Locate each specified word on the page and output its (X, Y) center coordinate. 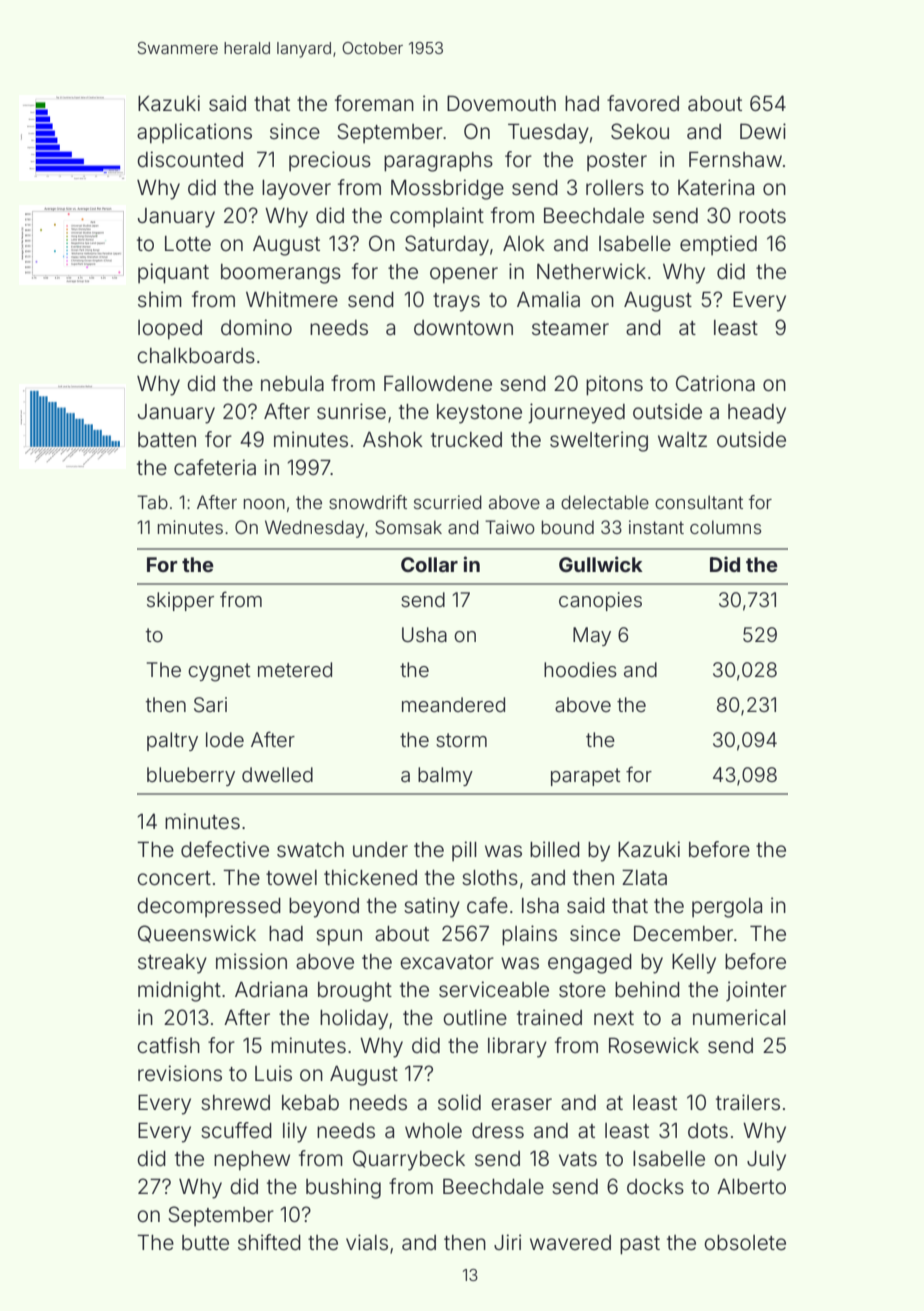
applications (194, 133)
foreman (374, 103)
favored (643, 103)
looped (170, 330)
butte (205, 1243)
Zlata (644, 877)
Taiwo (510, 527)
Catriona (715, 383)
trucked (466, 440)
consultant (699, 502)
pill (464, 851)
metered (295, 669)
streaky (172, 964)
